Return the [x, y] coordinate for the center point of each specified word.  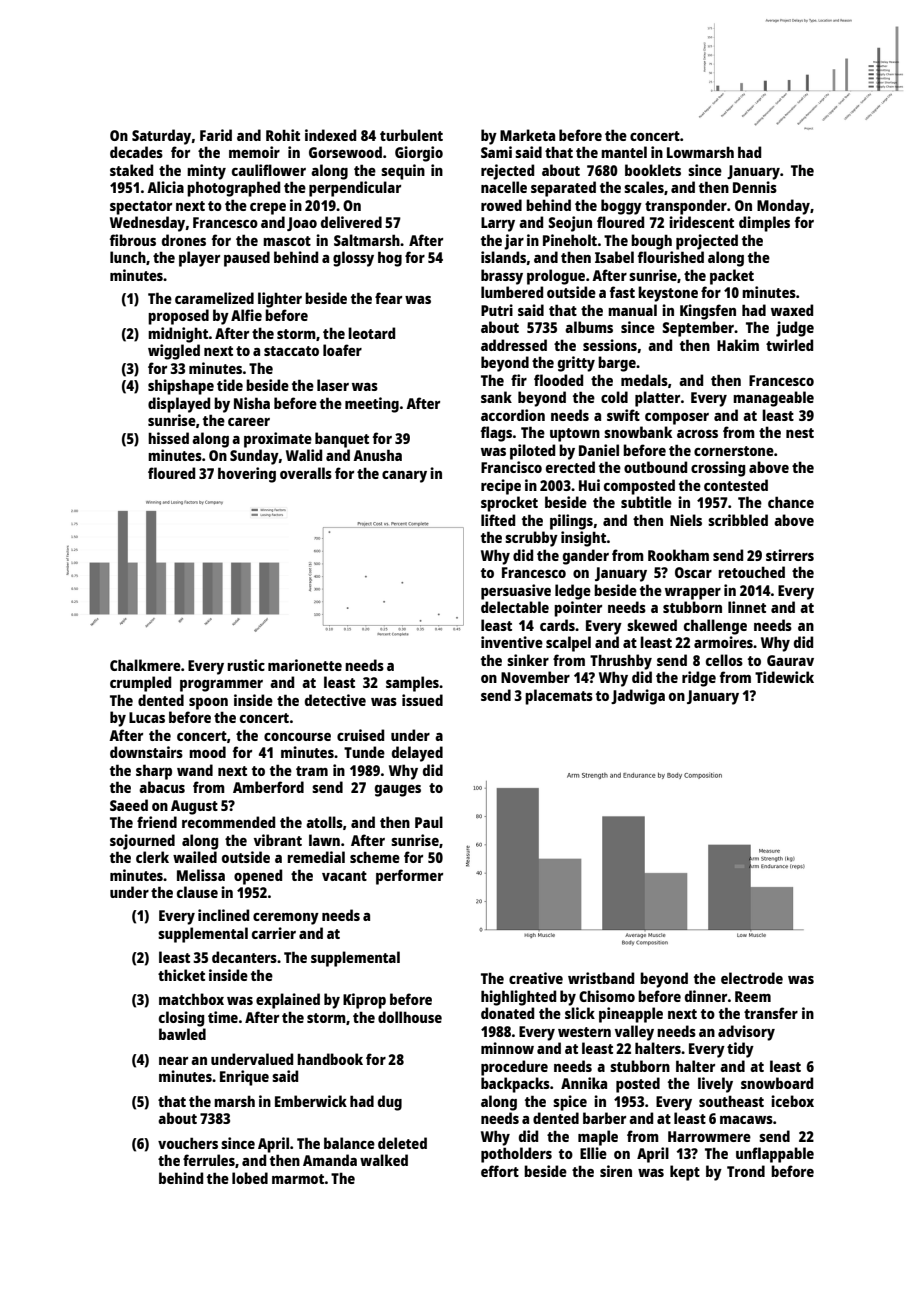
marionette [305, 665]
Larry [498, 224]
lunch [128, 257]
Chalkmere [145, 665]
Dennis [755, 187]
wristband [601, 978]
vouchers [188, 1143]
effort [500, 1171]
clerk [152, 857]
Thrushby [621, 662]
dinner [706, 996]
